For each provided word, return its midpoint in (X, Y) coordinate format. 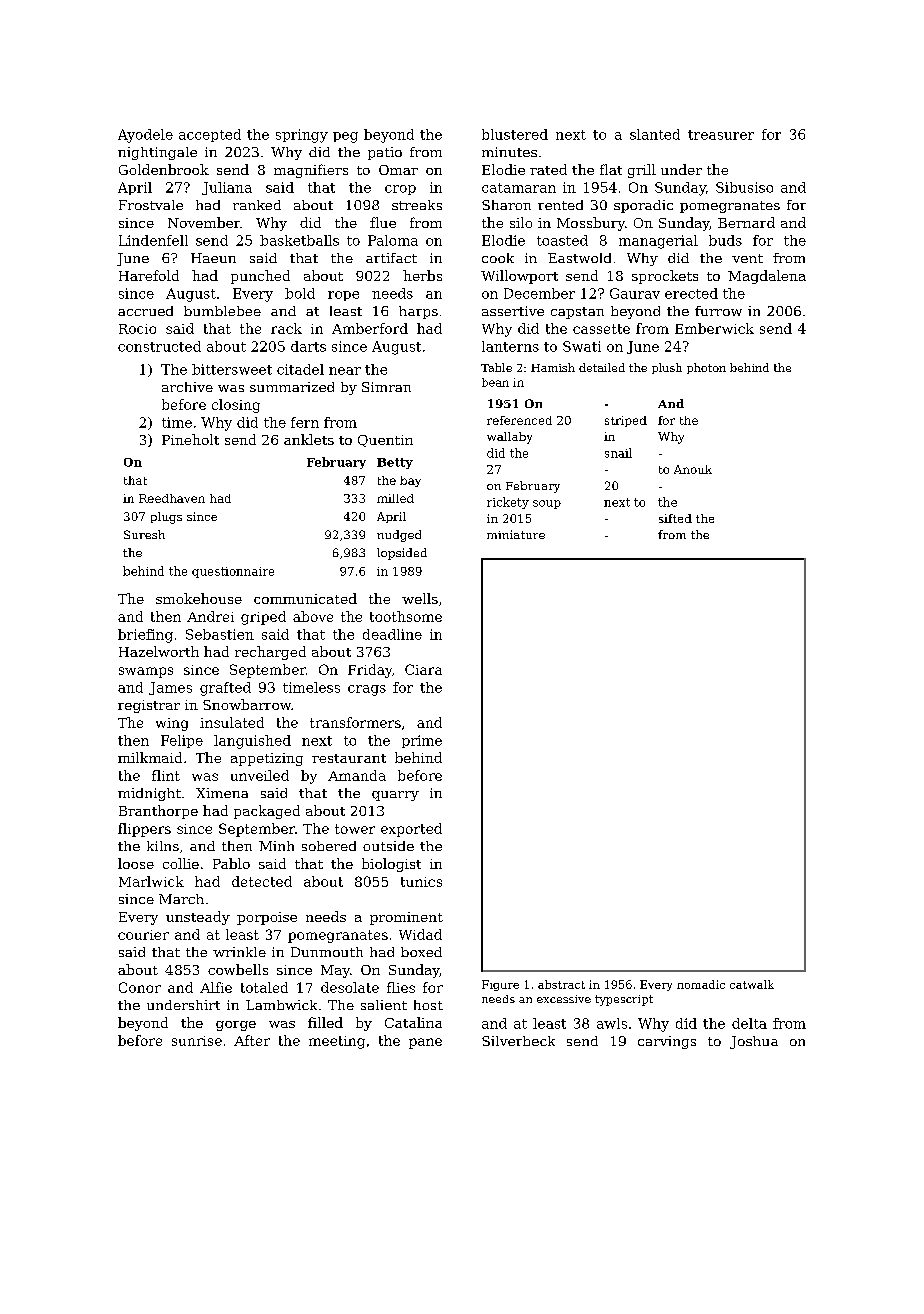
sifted (675, 518)
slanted (655, 134)
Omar (398, 170)
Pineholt (190, 439)
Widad (420, 934)
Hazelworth (159, 651)
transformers (355, 722)
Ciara (423, 669)
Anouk (693, 469)
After (252, 1040)
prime (422, 741)
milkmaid (150, 757)
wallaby (509, 438)
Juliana (227, 188)
